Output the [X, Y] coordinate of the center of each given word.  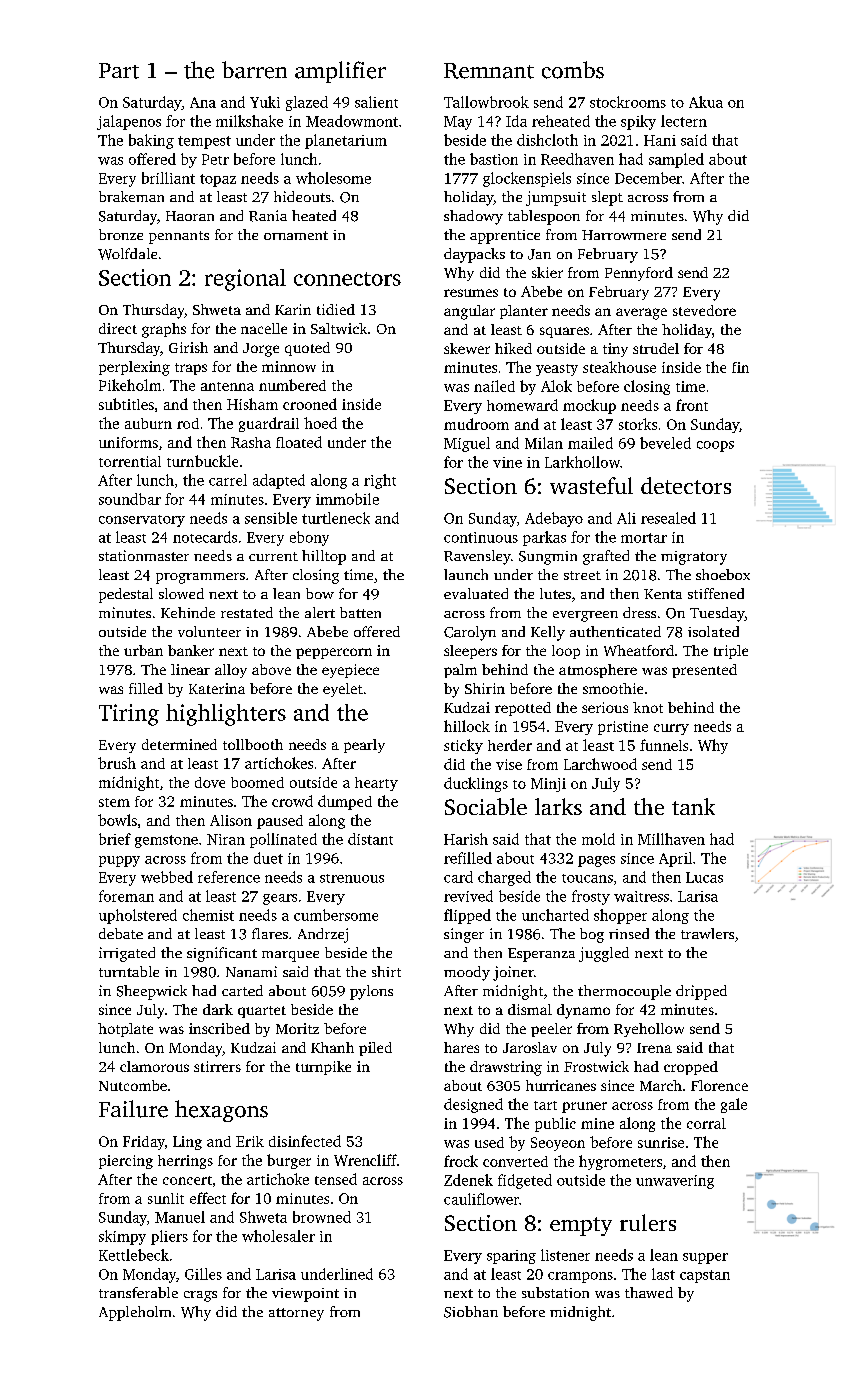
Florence [719, 1085]
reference [229, 877]
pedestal [126, 595]
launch [466, 574]
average [641, 314]
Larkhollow [582, 462]
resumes [471, 293]
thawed [649, 1292]
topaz [218, 180]
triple [731, 652]
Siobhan [471, 1312]
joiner [513, 973]
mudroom [476, 424]
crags [200, 1296]
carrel [228, 480]
